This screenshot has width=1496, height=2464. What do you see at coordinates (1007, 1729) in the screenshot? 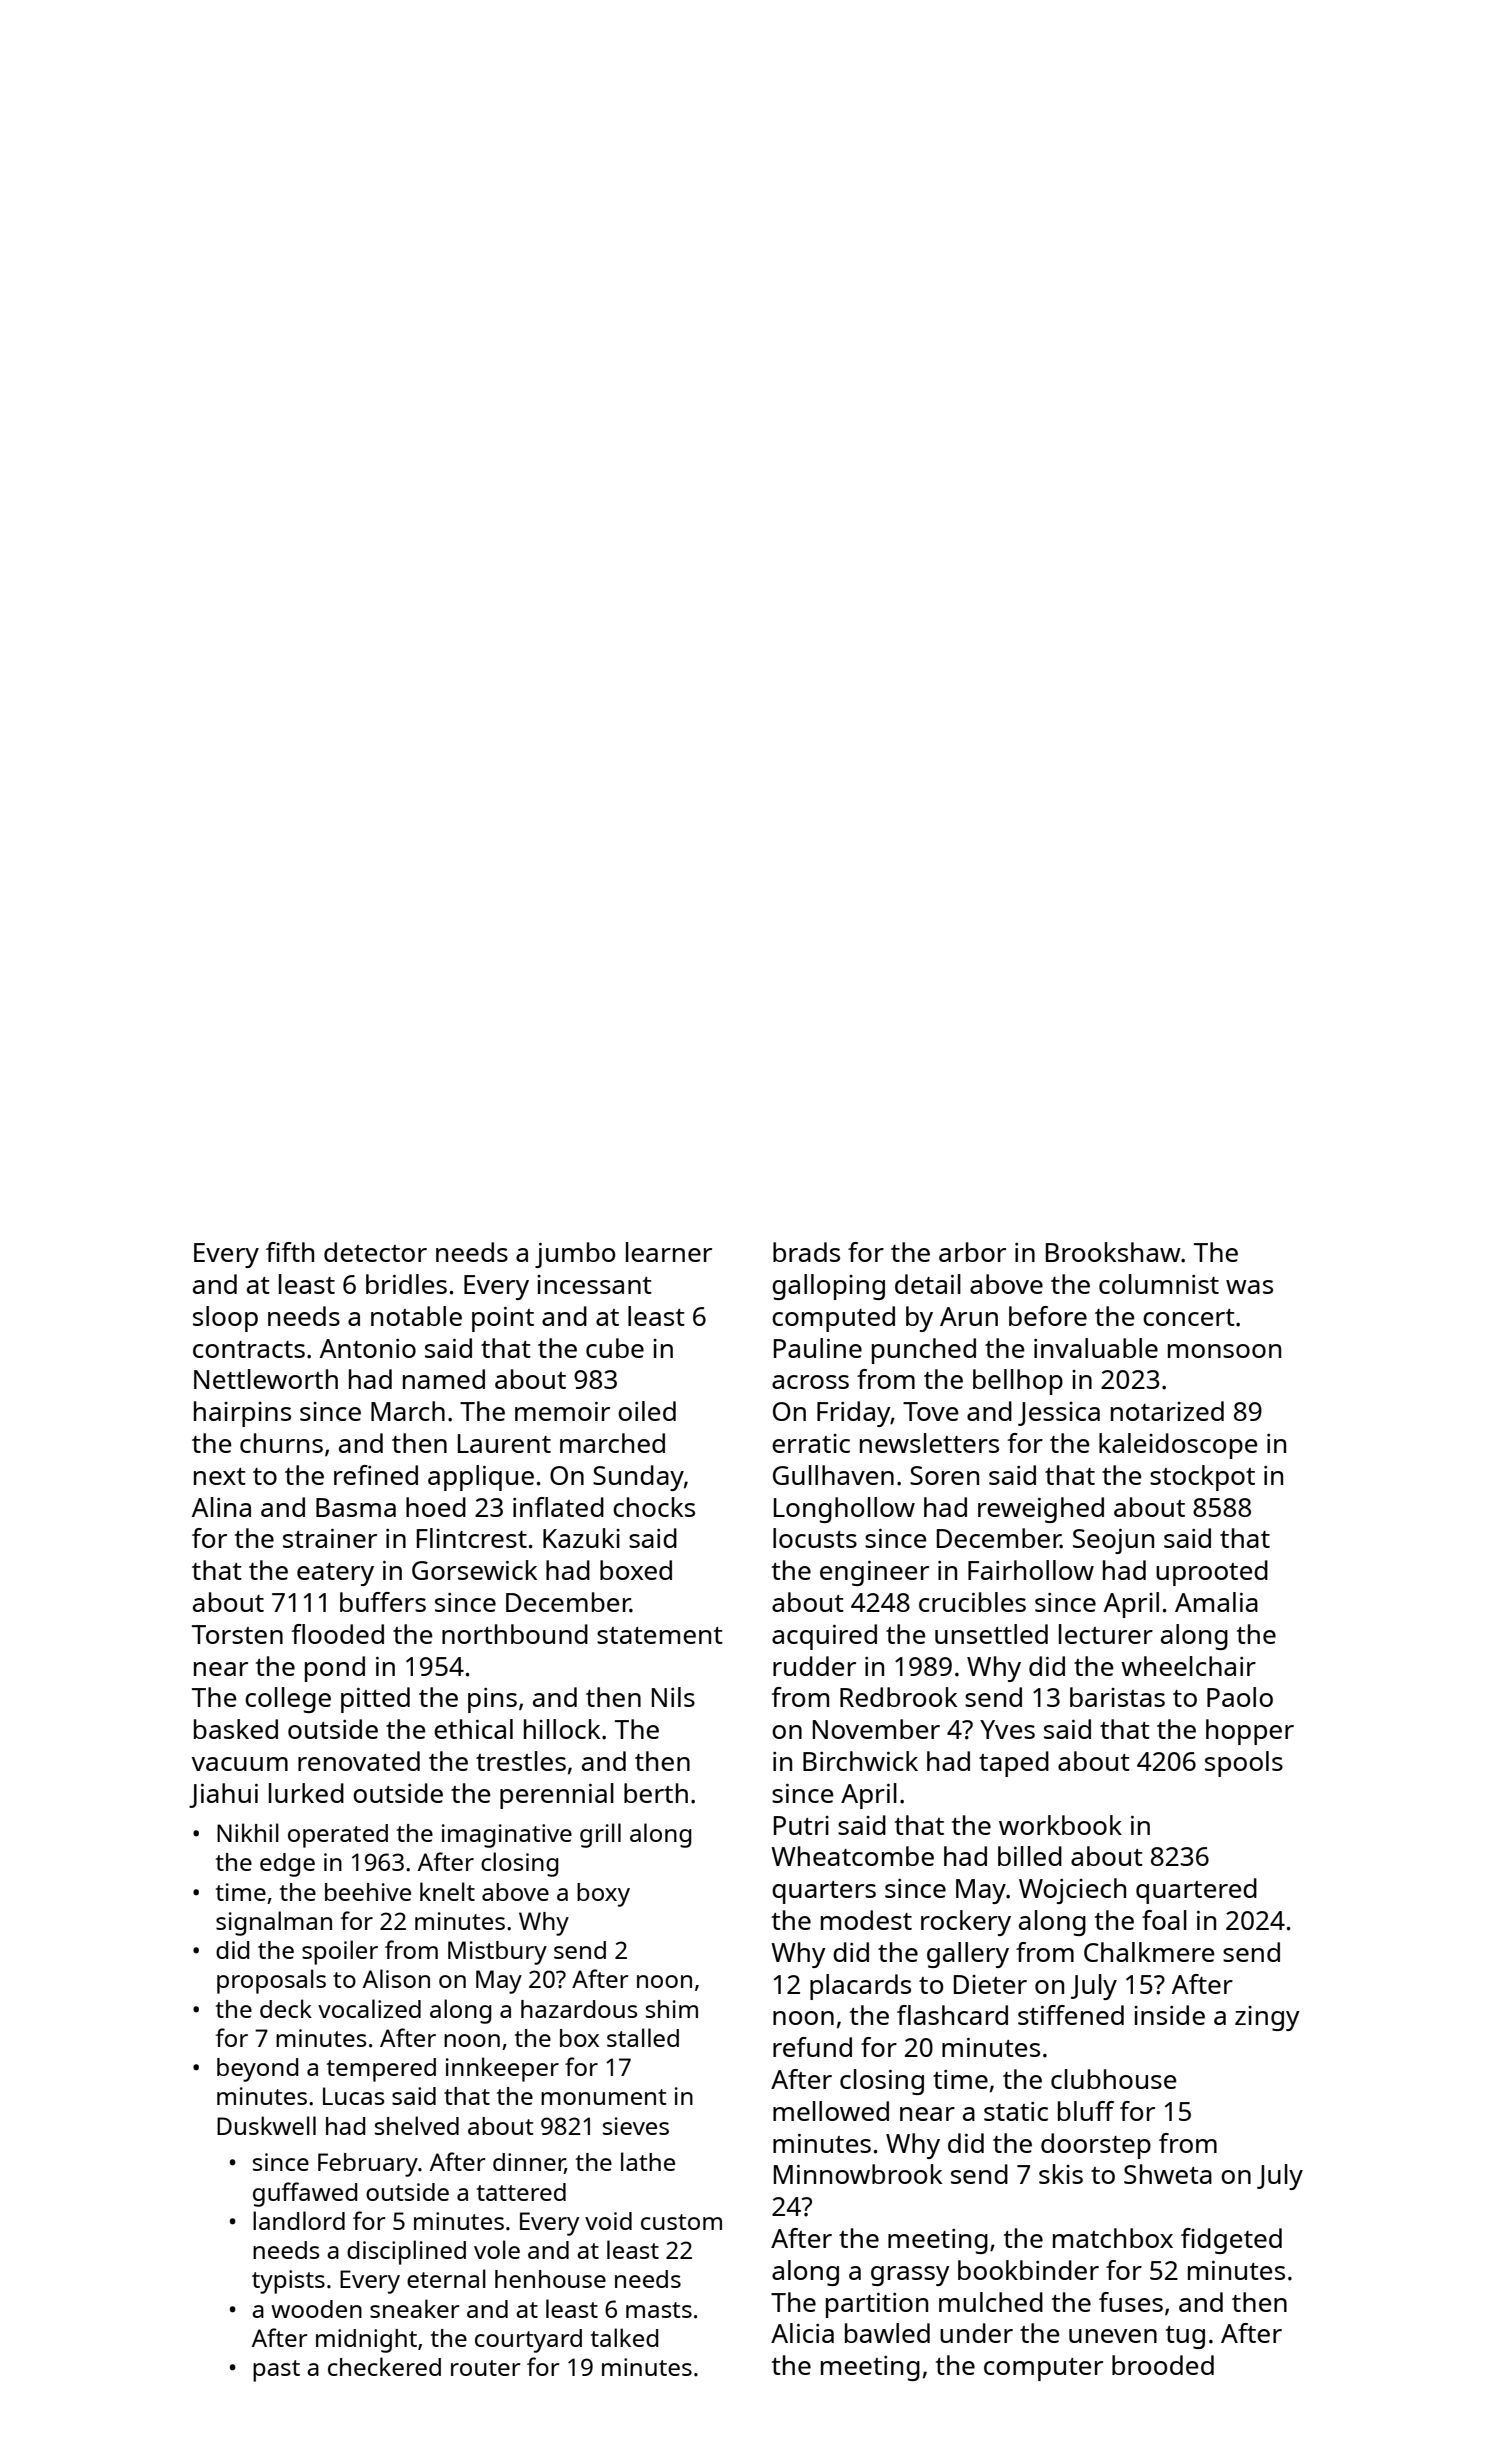
I see `Yves` at bounding box center [1007, 1729].
